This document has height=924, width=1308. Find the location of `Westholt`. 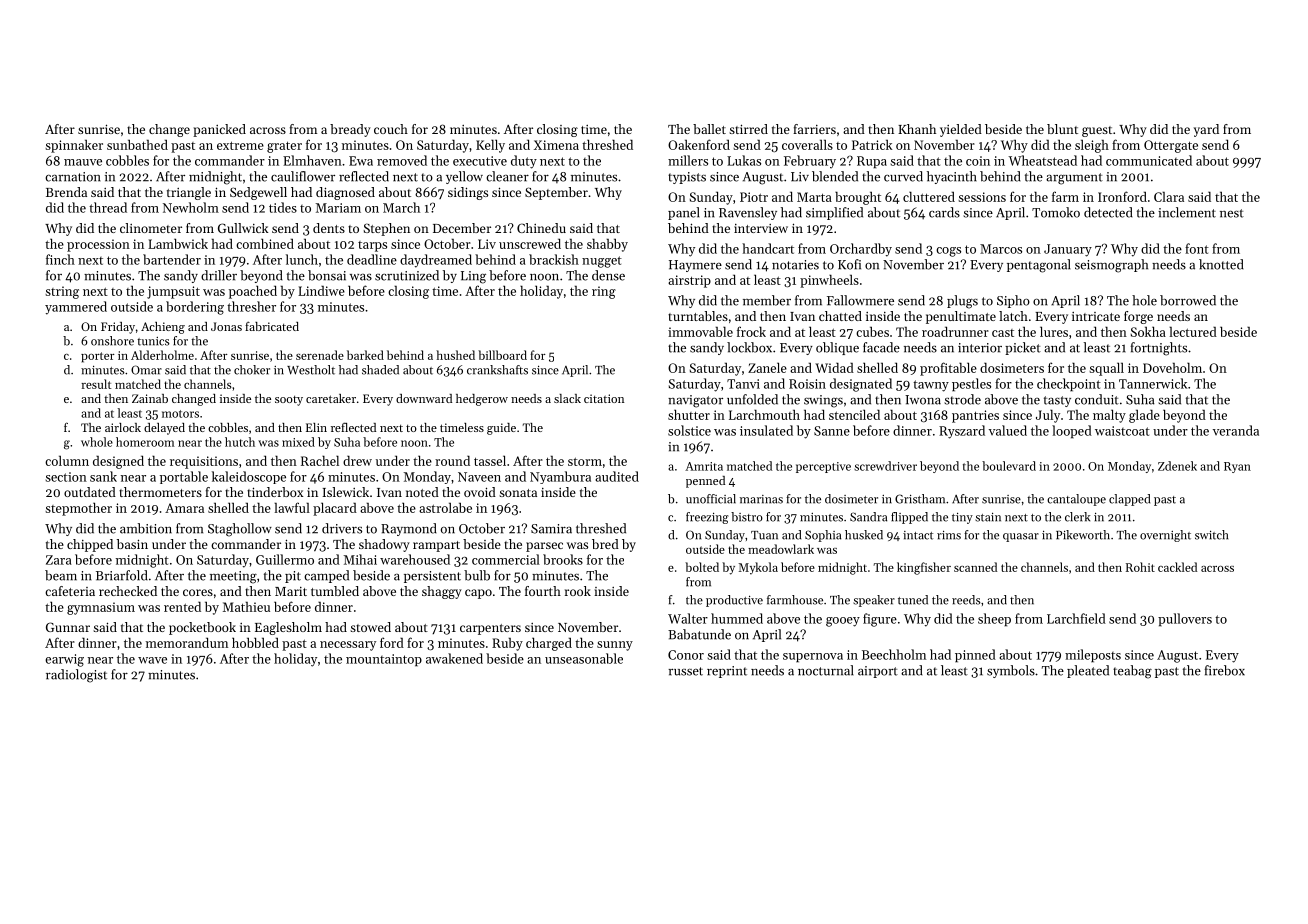

Westholt is located at coordinates (311, 370).
